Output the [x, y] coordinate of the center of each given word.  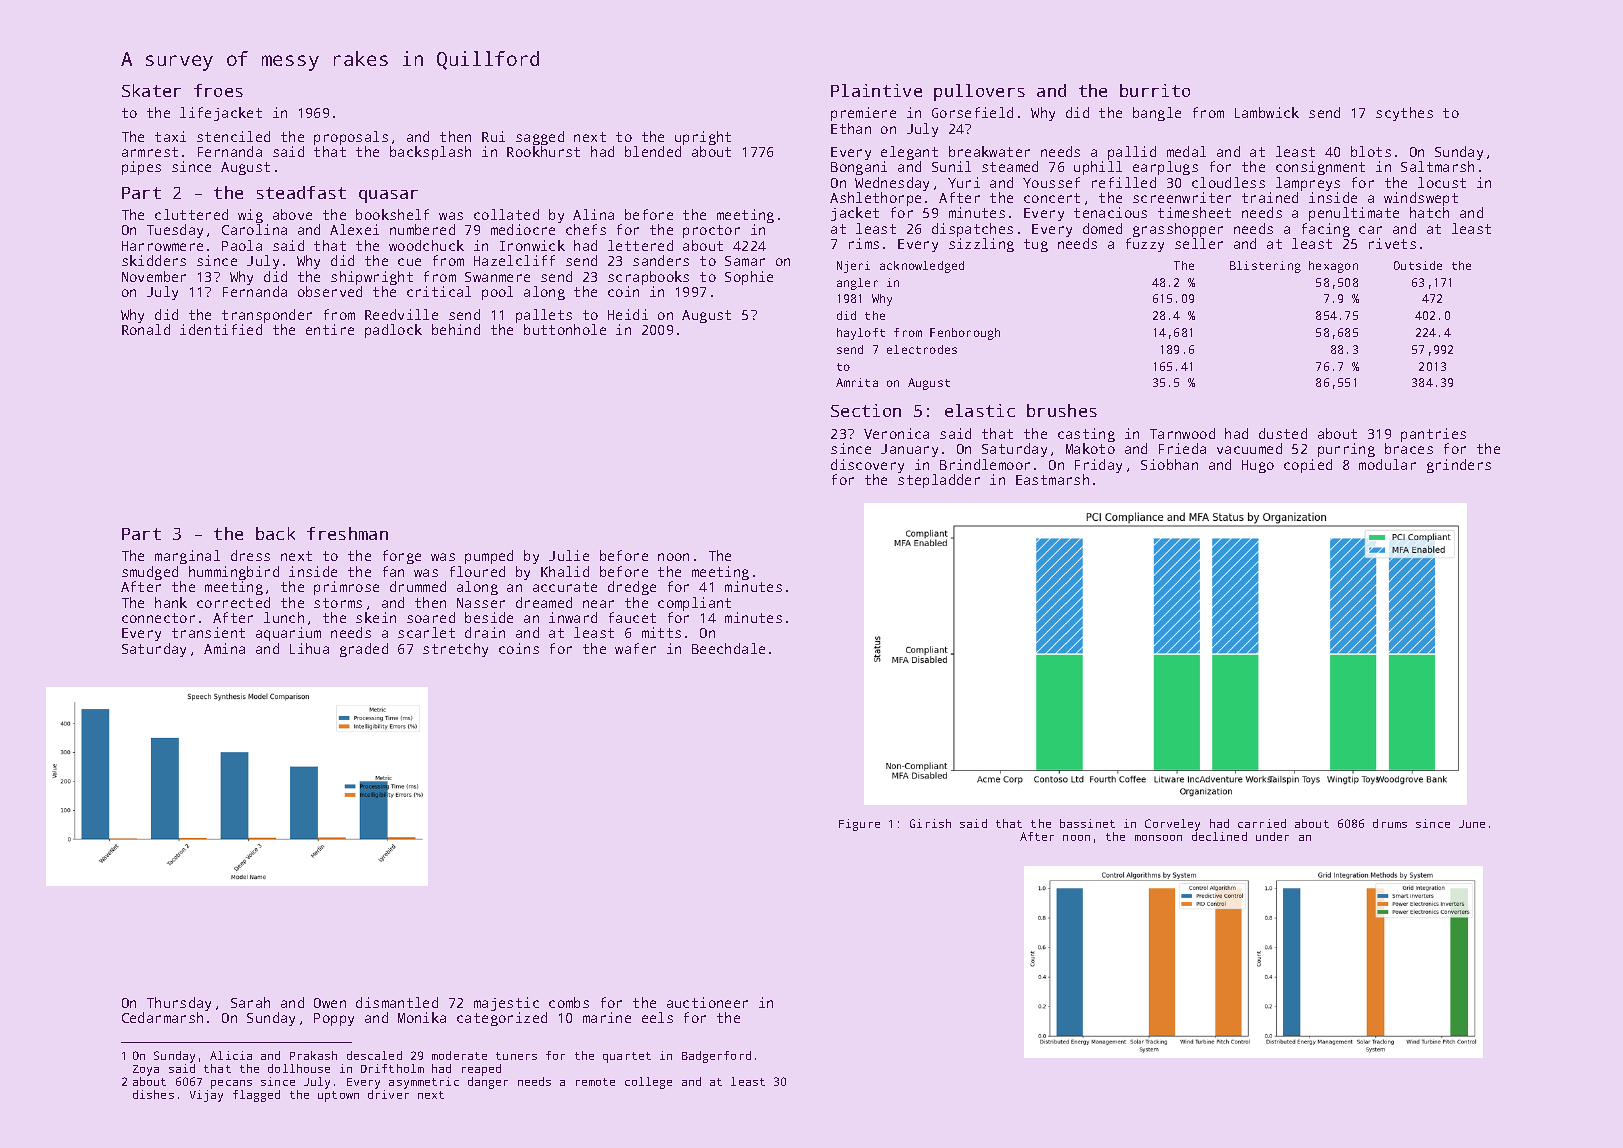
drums [1390, 823]
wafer [635, 648]
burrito [1155, 90]
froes [218, 90]
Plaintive [876, 90]
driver [388, 1094]
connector [158, 618]
